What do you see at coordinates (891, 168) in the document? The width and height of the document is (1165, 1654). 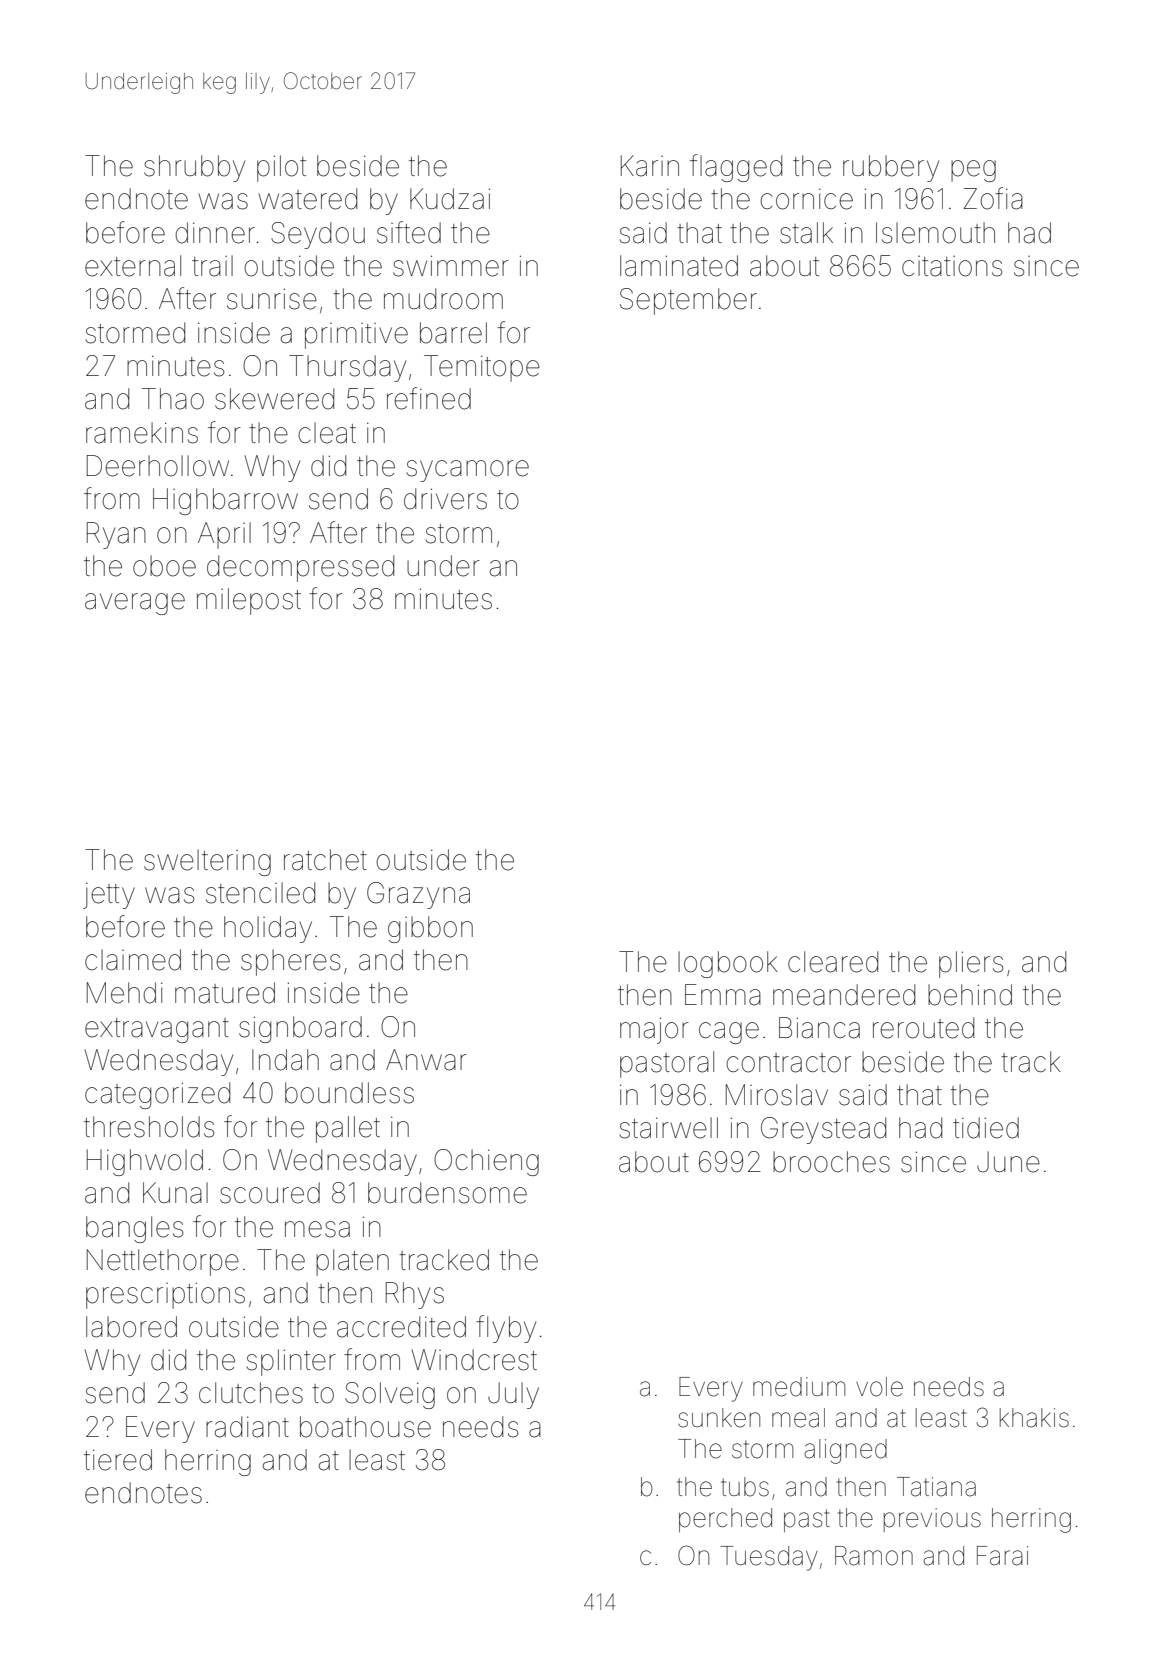 I see `rubbery` at bounding box center [891, 168].
